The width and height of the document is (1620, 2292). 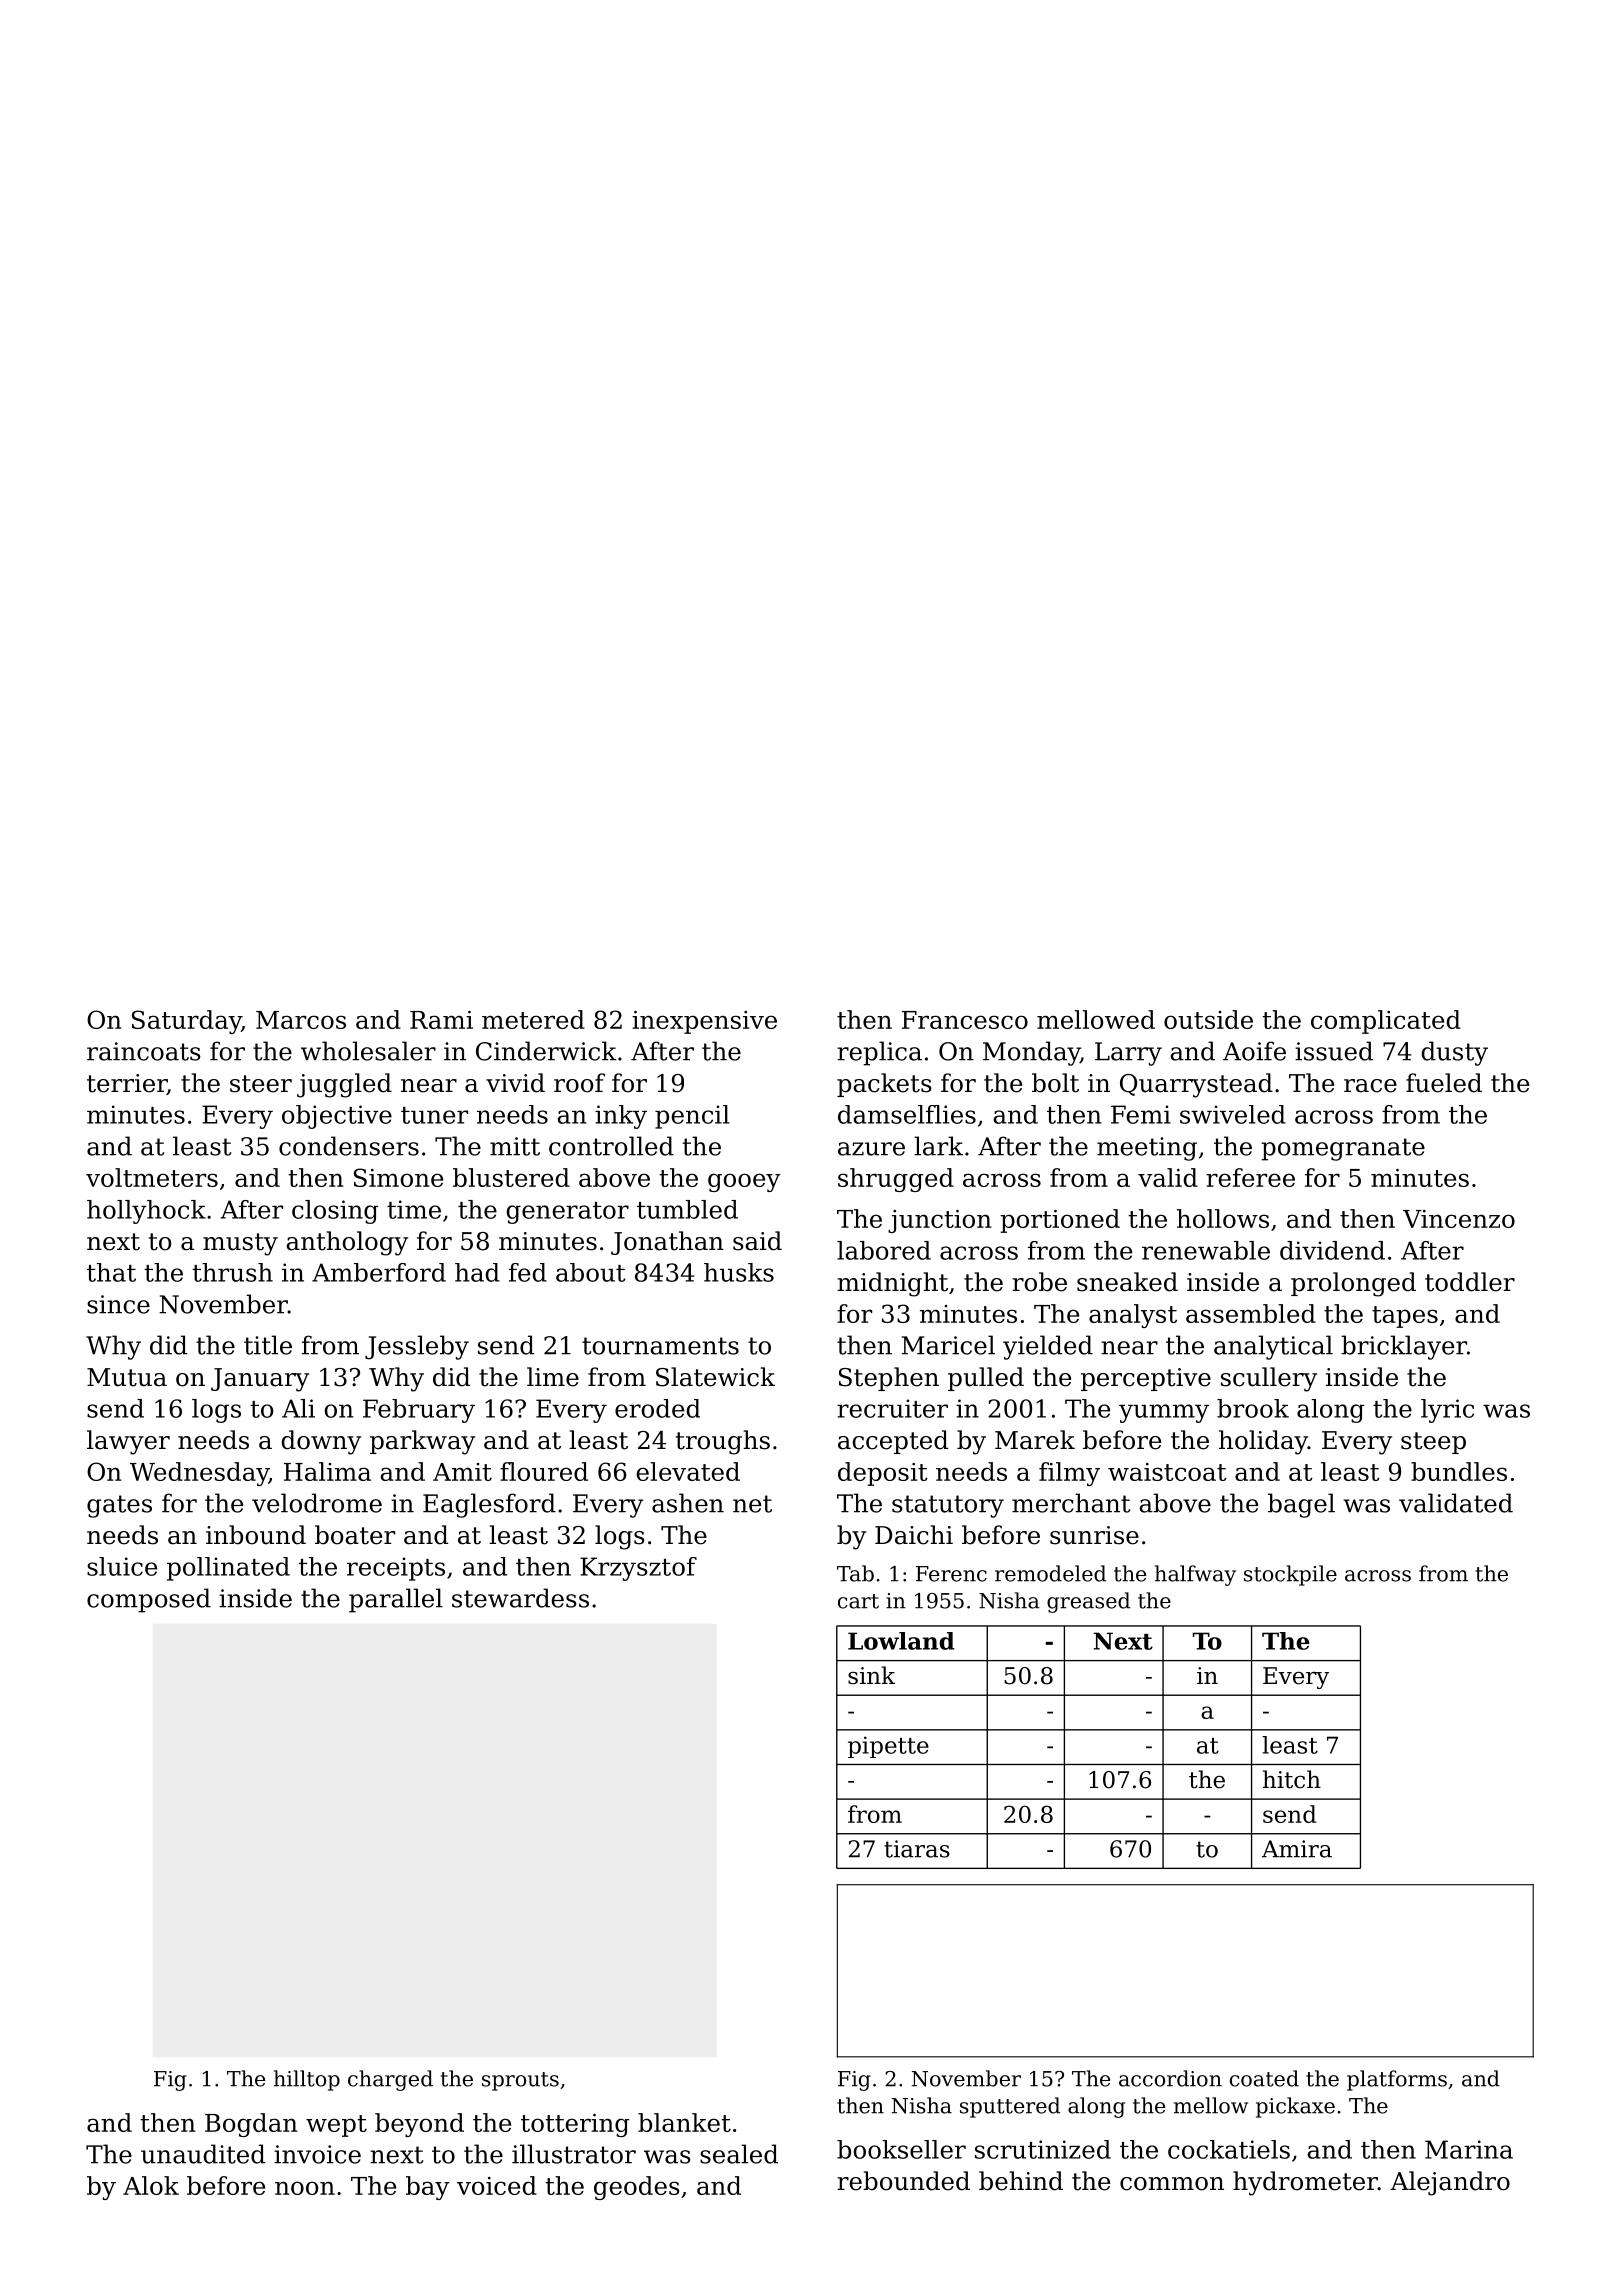 I want to click on objective, so click(x=337, y=1117).
